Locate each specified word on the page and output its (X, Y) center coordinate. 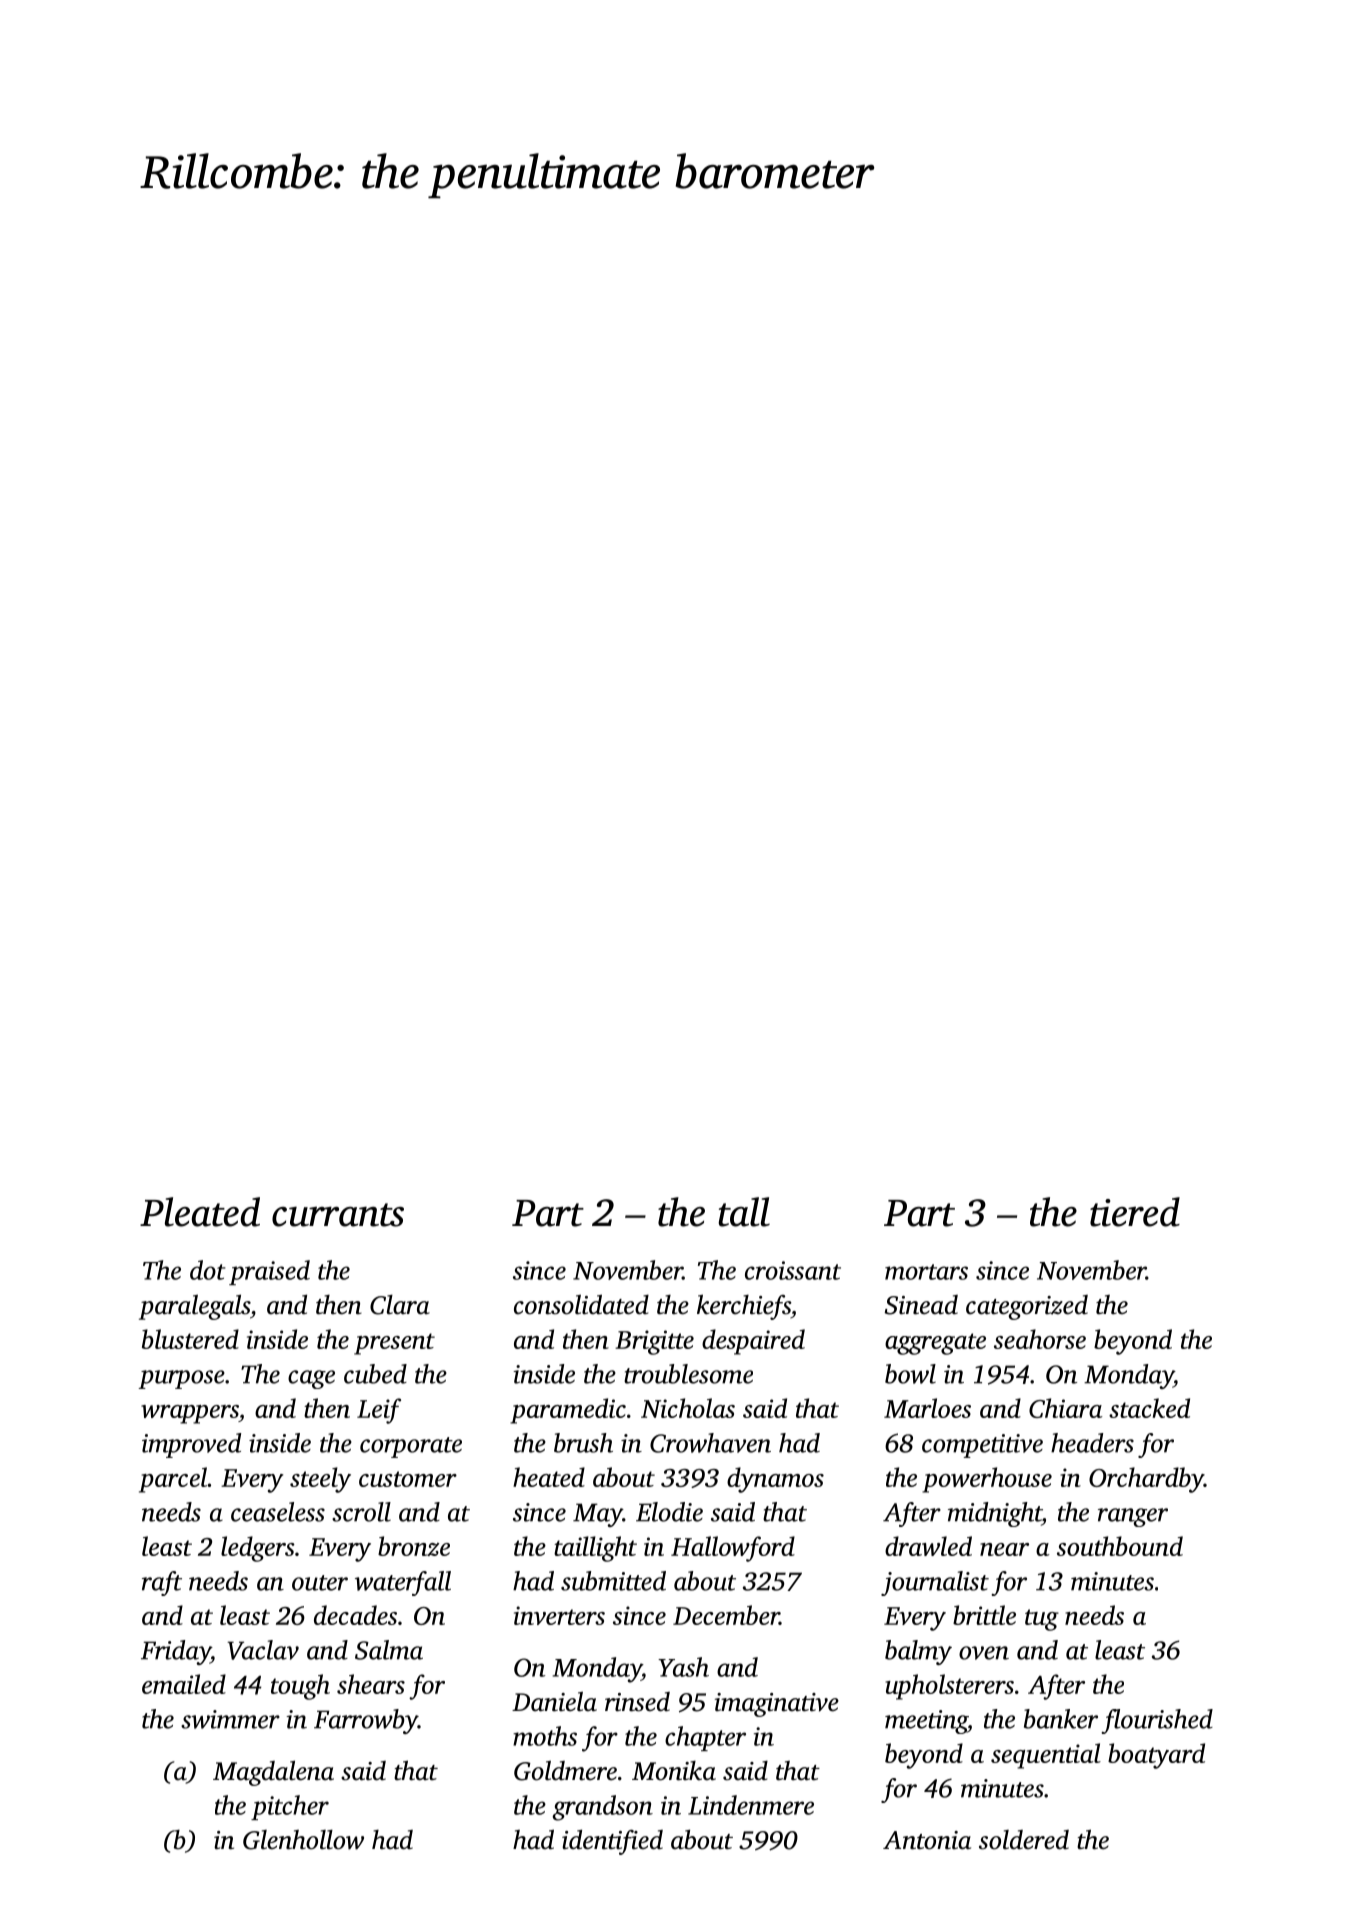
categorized (1027, 1307)
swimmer (230, 1719)
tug (1042, 1620)
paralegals (194, 1307)
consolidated (581, 1304)
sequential (1046, 1756)
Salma (389, 1650)
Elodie (669, 1512)
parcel (173, 1480)
